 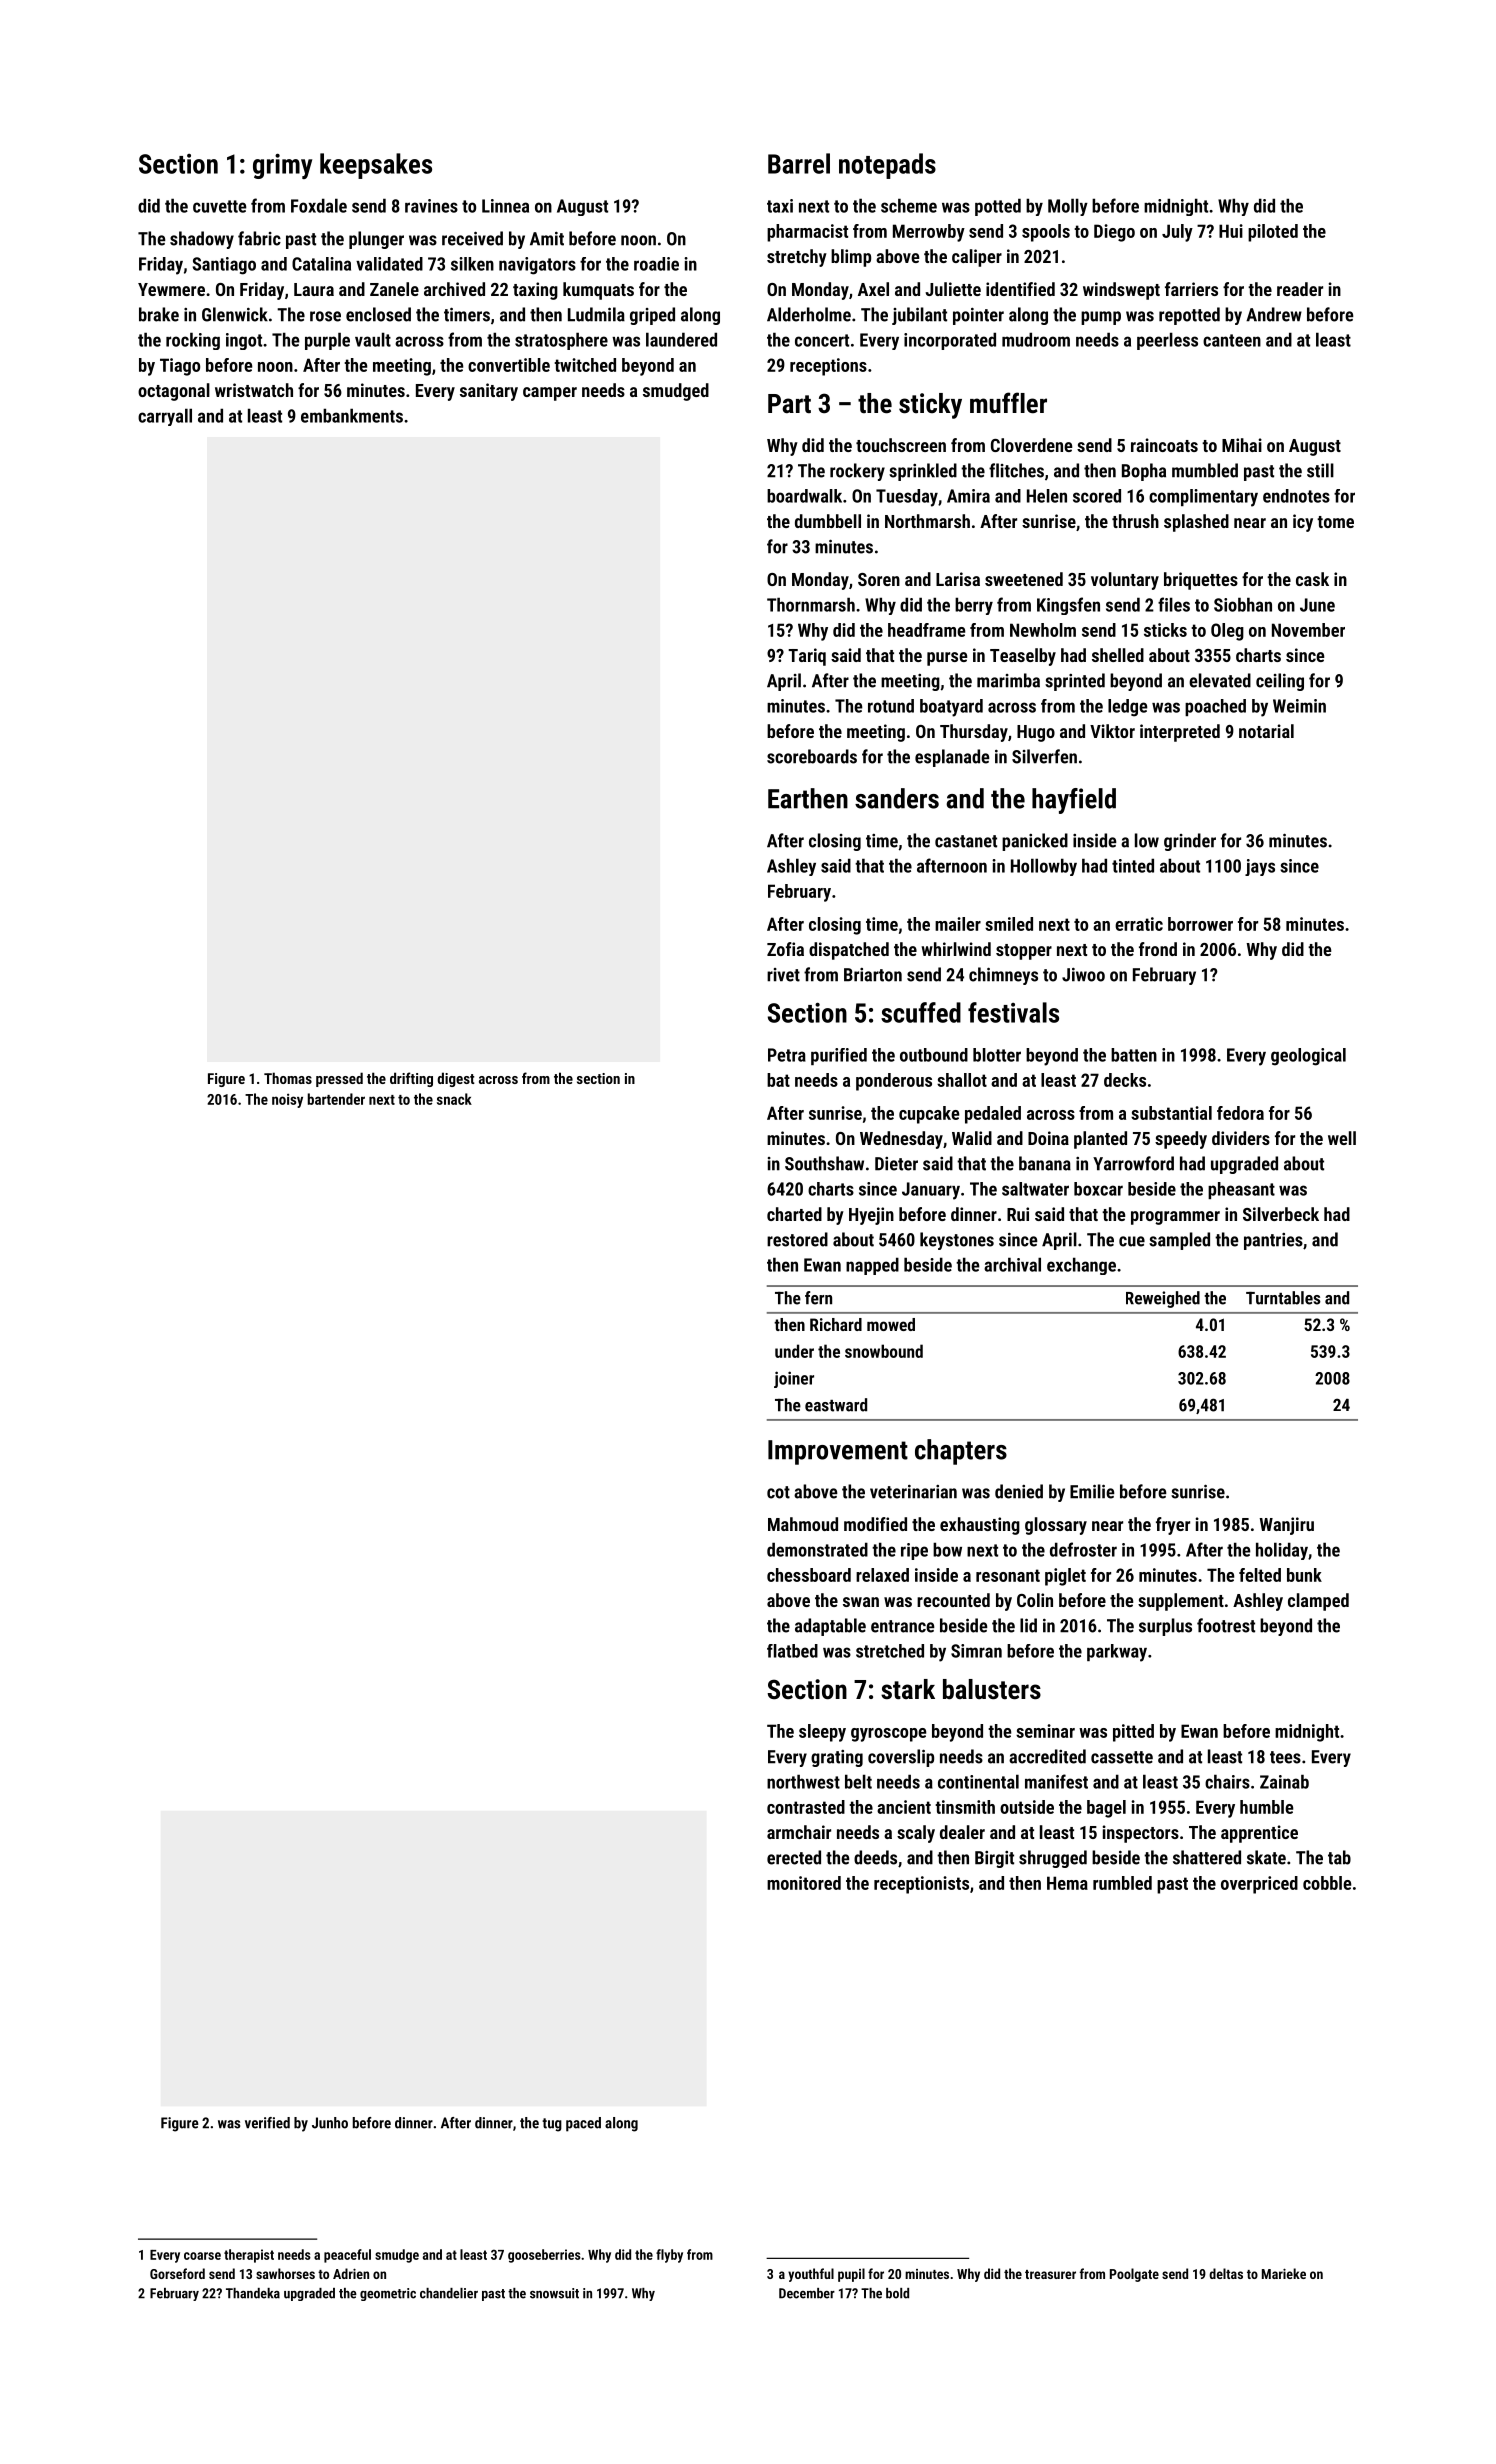 I want to click on Wanjiru, so click(x=1286, y=1526).
